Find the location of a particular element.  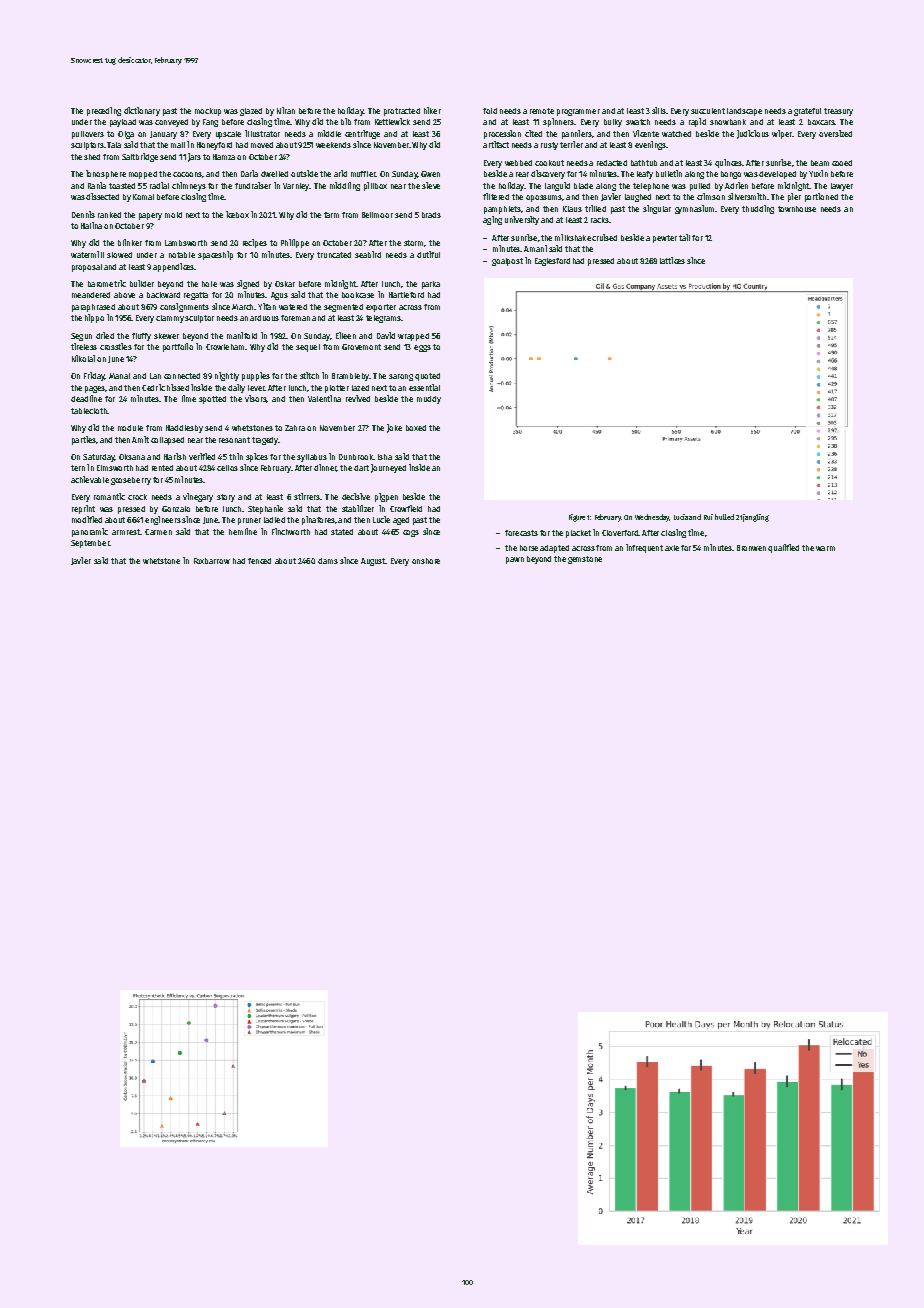

telegrams is located at coordinates (383, 319).
